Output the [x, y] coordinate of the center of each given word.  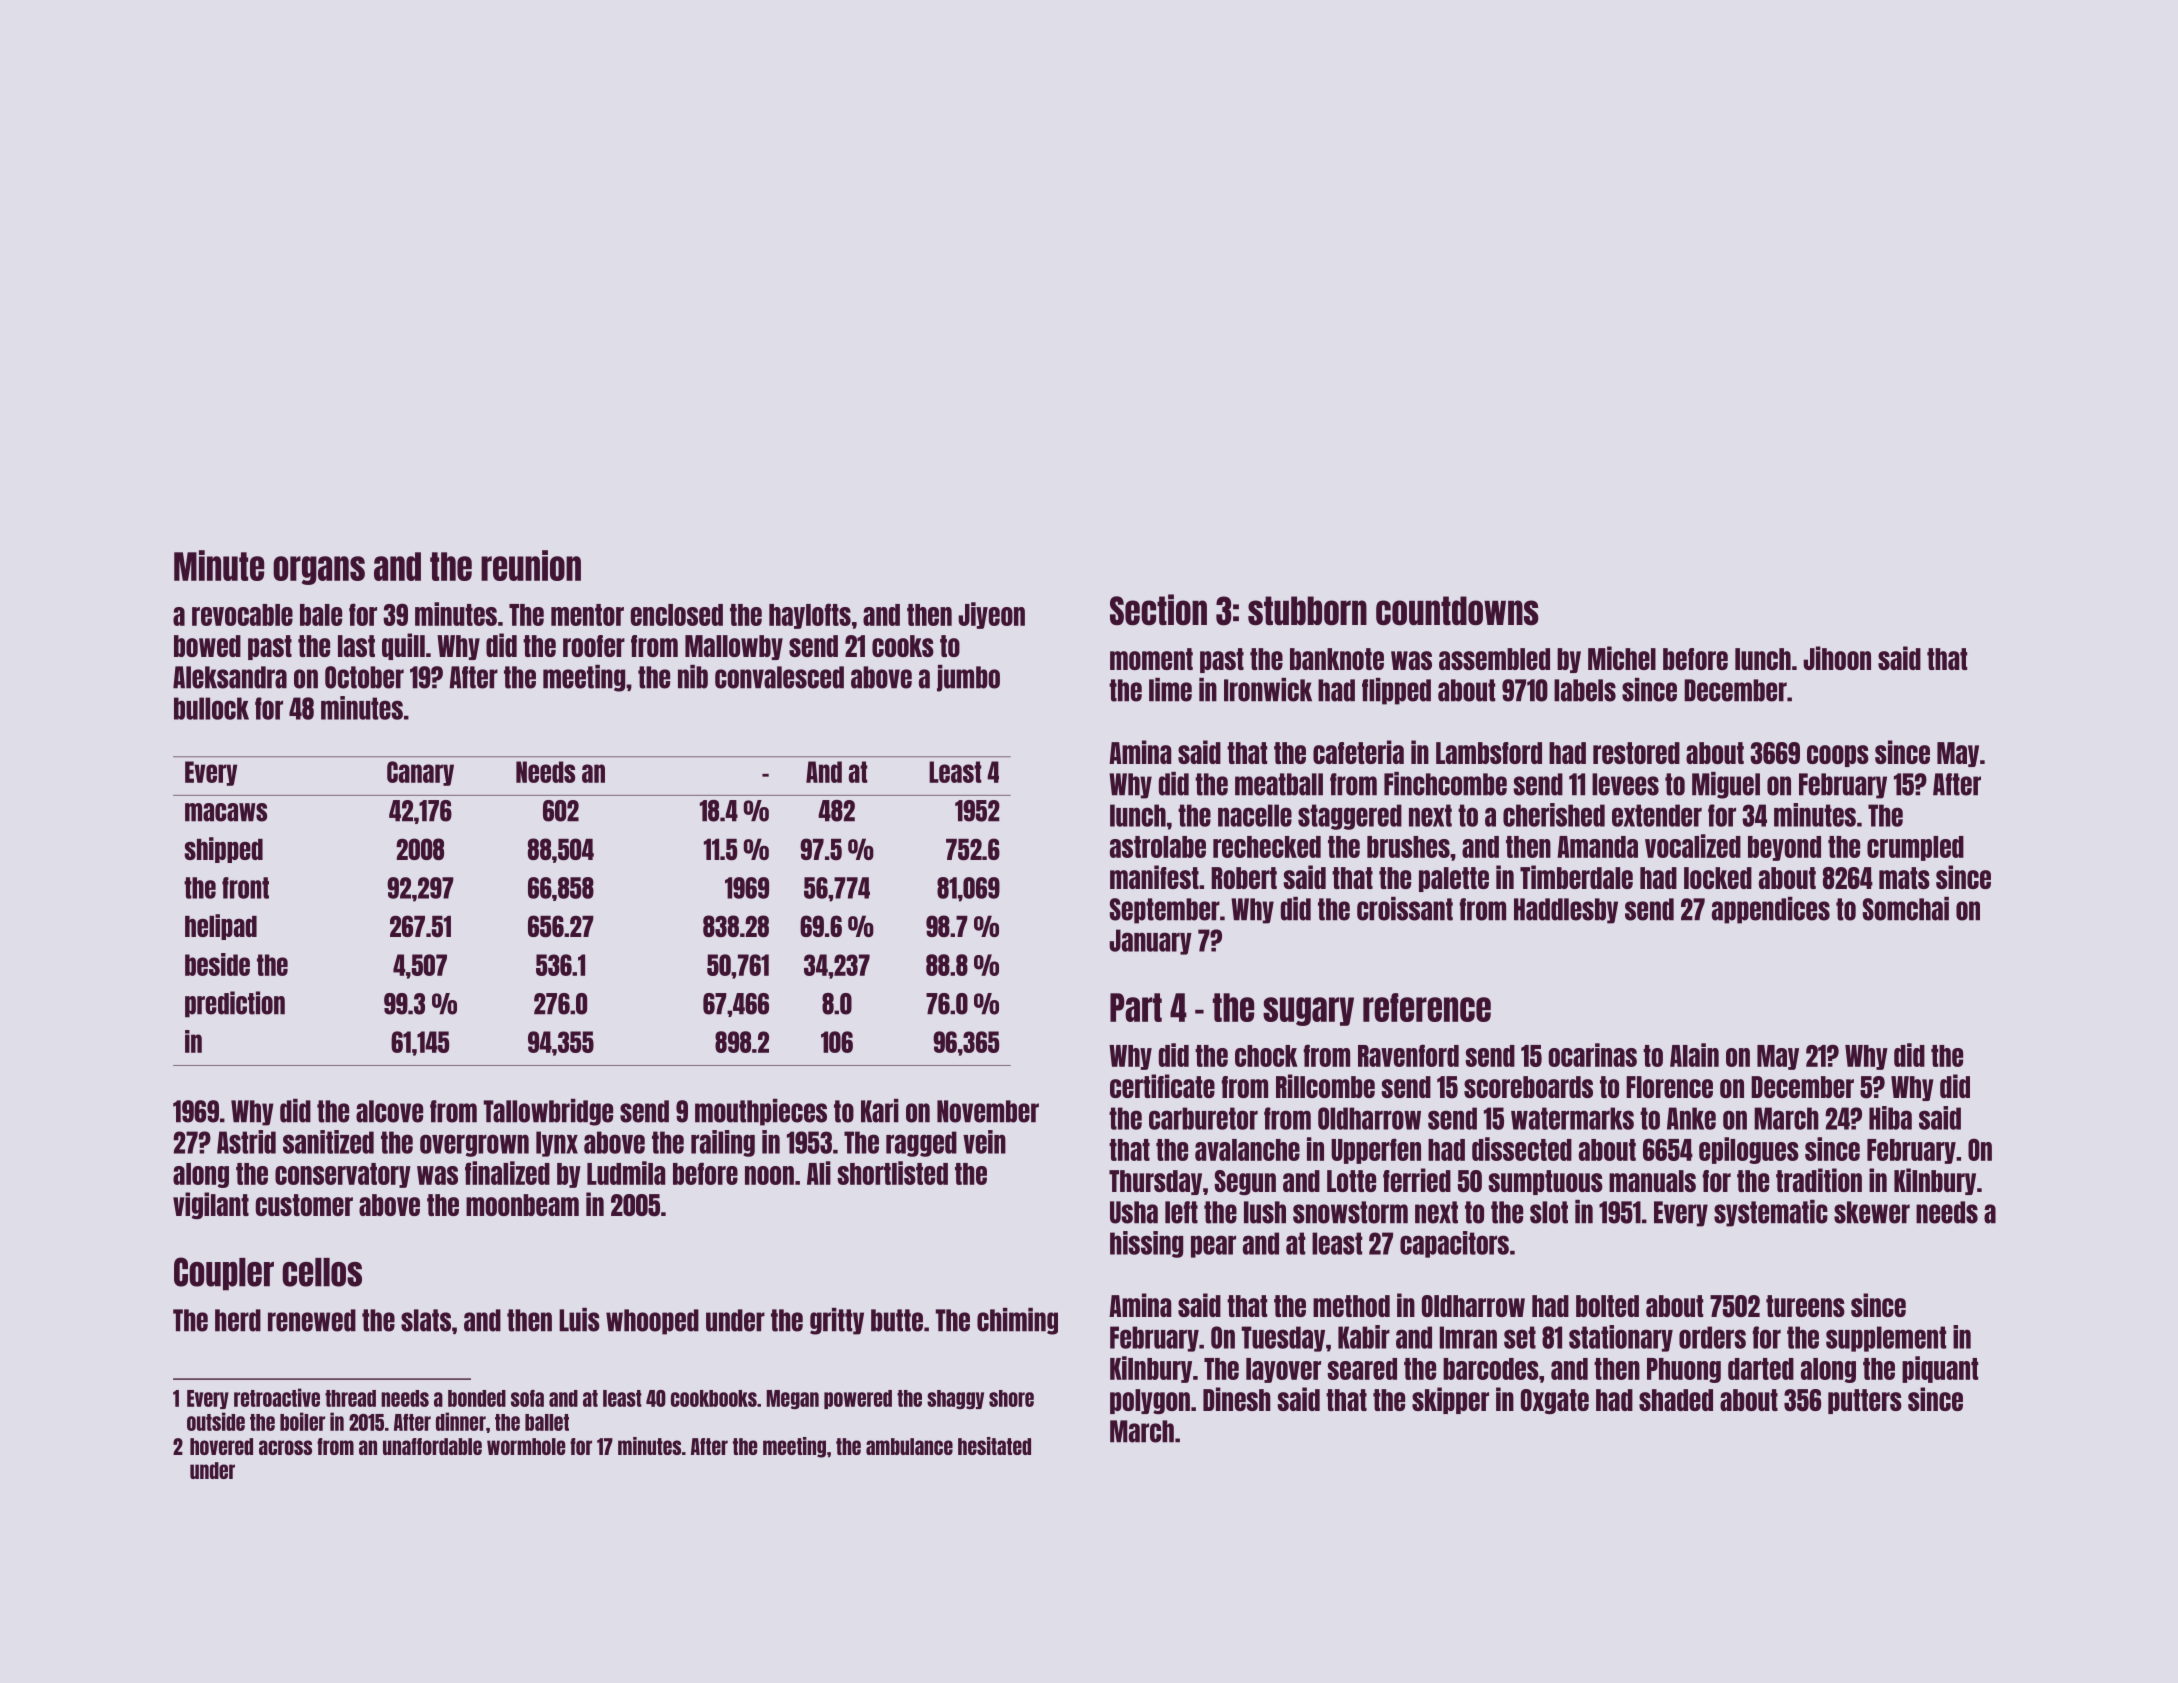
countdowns [1457, 610]
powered [858, 1399]
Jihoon [1837, 658]
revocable [242, 615]
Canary [420, 773]
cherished [1554, 815]
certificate [1162, 1086]
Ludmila [626, 1173]
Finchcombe [1445, 784]
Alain [1694, 1055]
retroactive [277, 1397]
